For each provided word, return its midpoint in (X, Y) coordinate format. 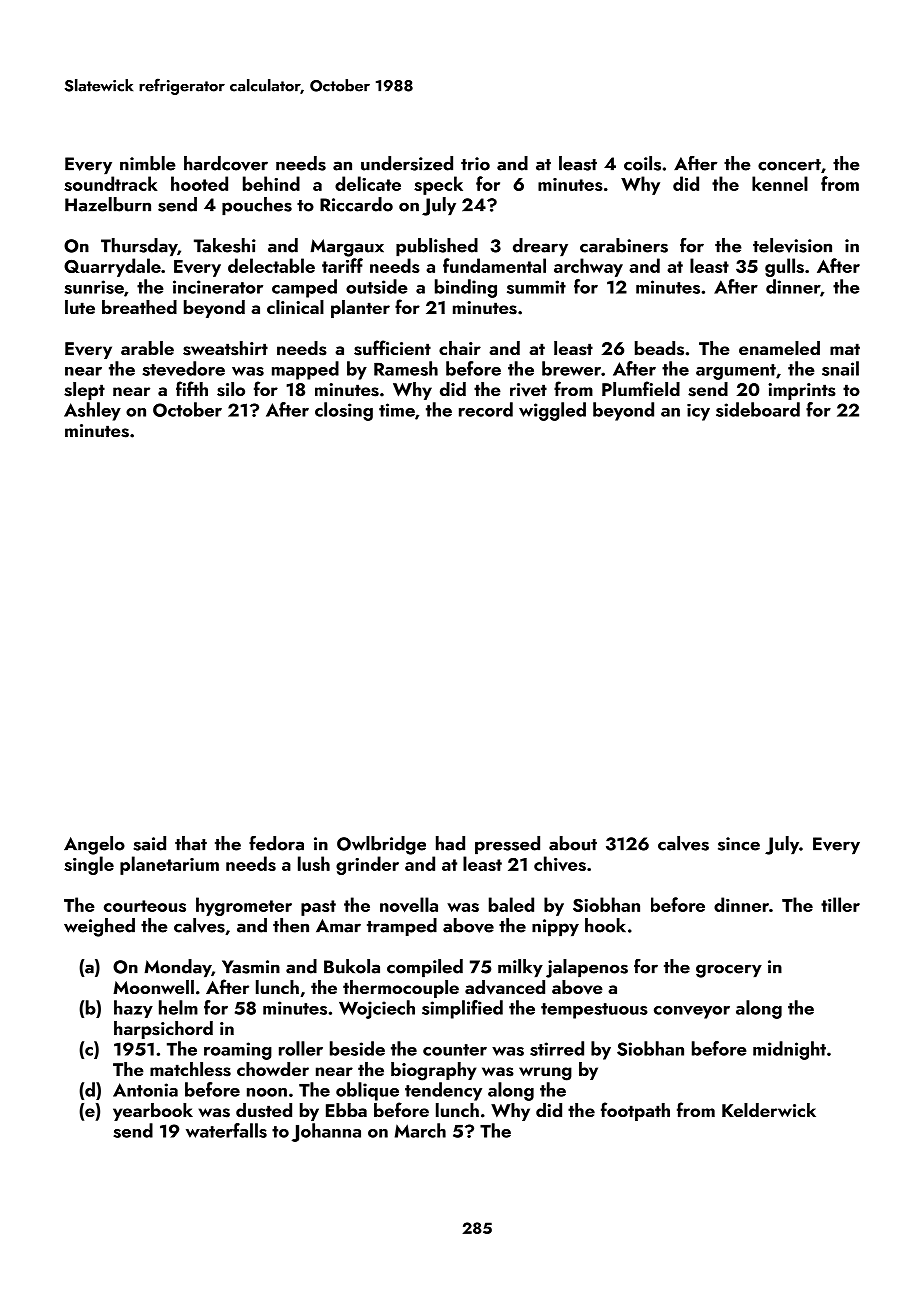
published (437, 247)
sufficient (392, 348)
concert (789, 165)
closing (344, 411)
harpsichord (163, 1030)
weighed (99, 927)
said (149, 843)
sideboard (758, 409)
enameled (779, 348)
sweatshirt (225, 348)
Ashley (92, 411)
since (739, 844)
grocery (729, 971)
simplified (462, 1009)
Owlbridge (381, 845)
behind (271, 183)
